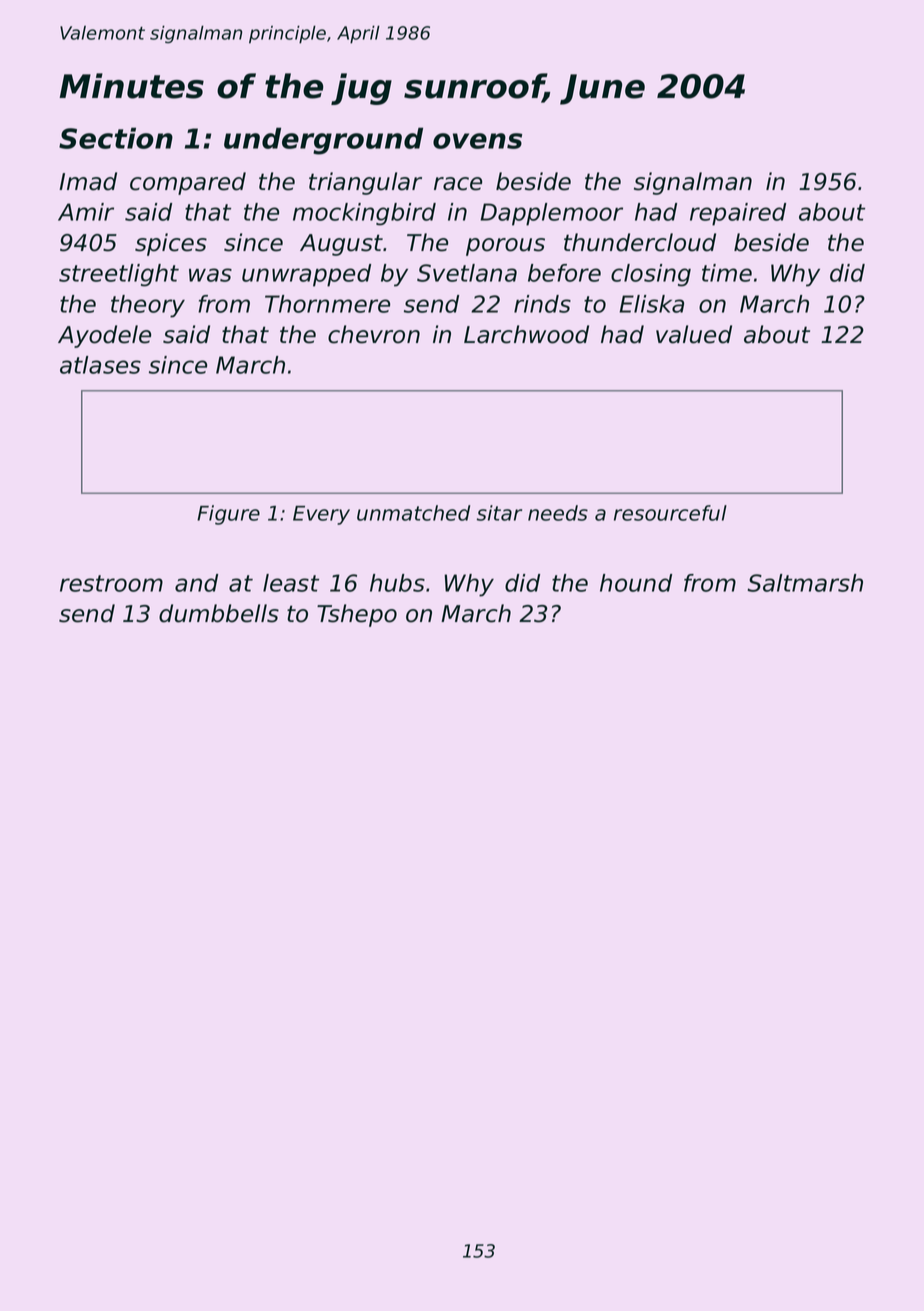 The image size is (924, 1311). Describe the element at coordinates (365, 183) in the screenshot. I see `triangular` at that location.
